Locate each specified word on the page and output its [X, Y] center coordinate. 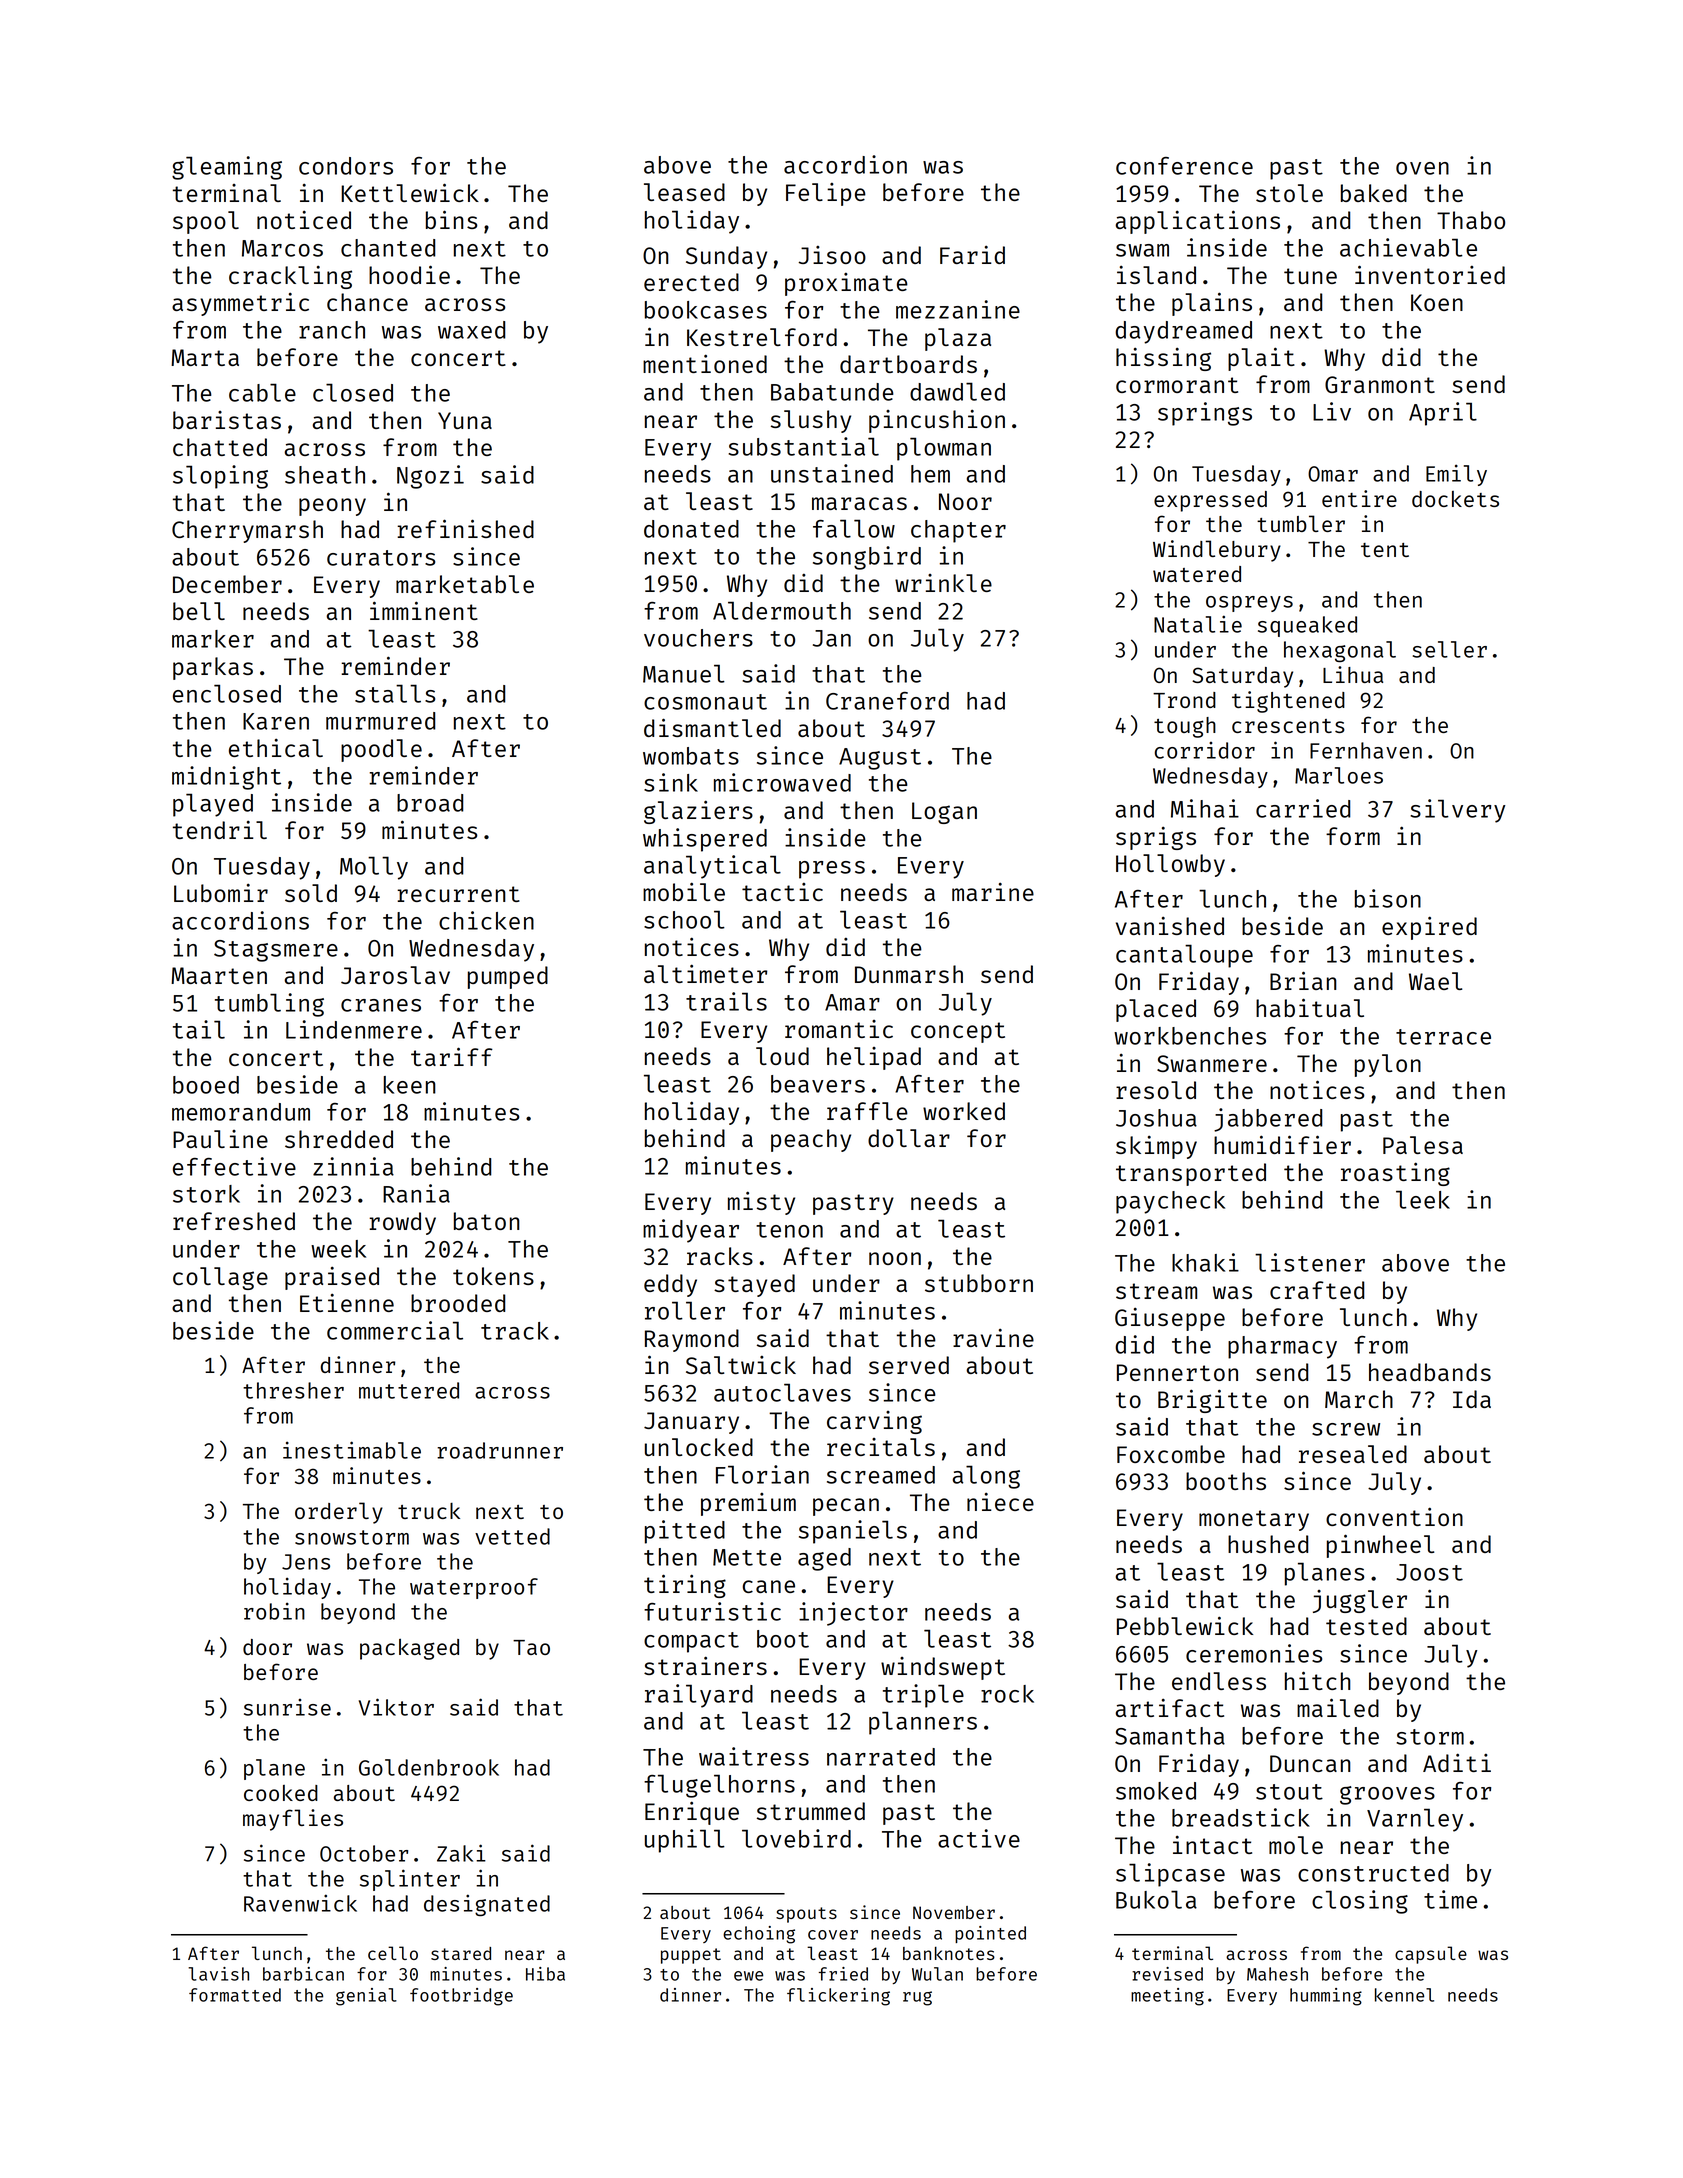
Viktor [396, 1707]
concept [958, 1032]
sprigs [1156, 838]
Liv [1332, 411]
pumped [508, 977]
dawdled [957, 391]
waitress [754, 1756]
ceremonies [1254, 1653]
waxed [471, 330]
